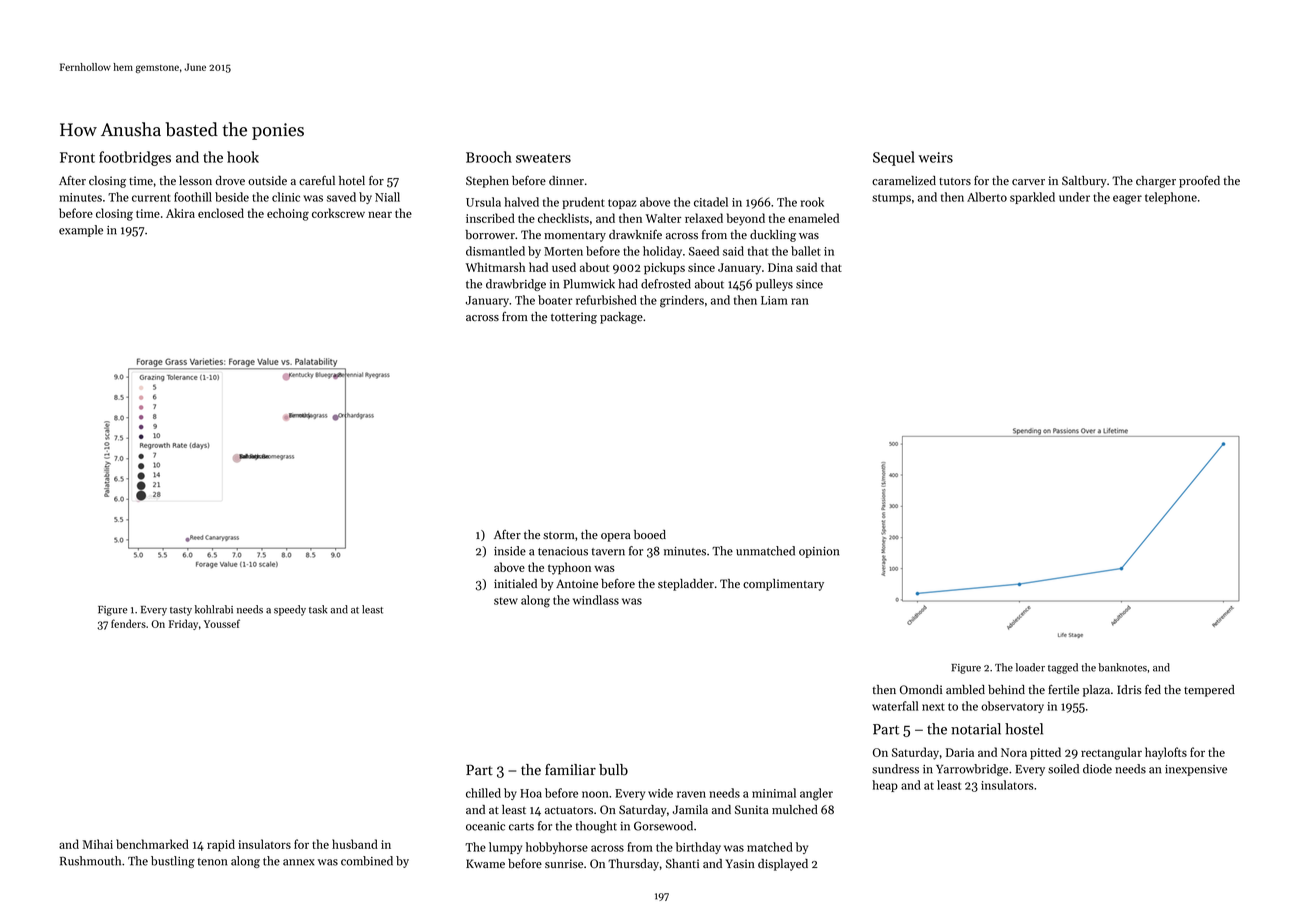 The height and width of the page is (924, 1308). Describe the element at coordinates (621, 318) in the page. I see `package` at that location.
